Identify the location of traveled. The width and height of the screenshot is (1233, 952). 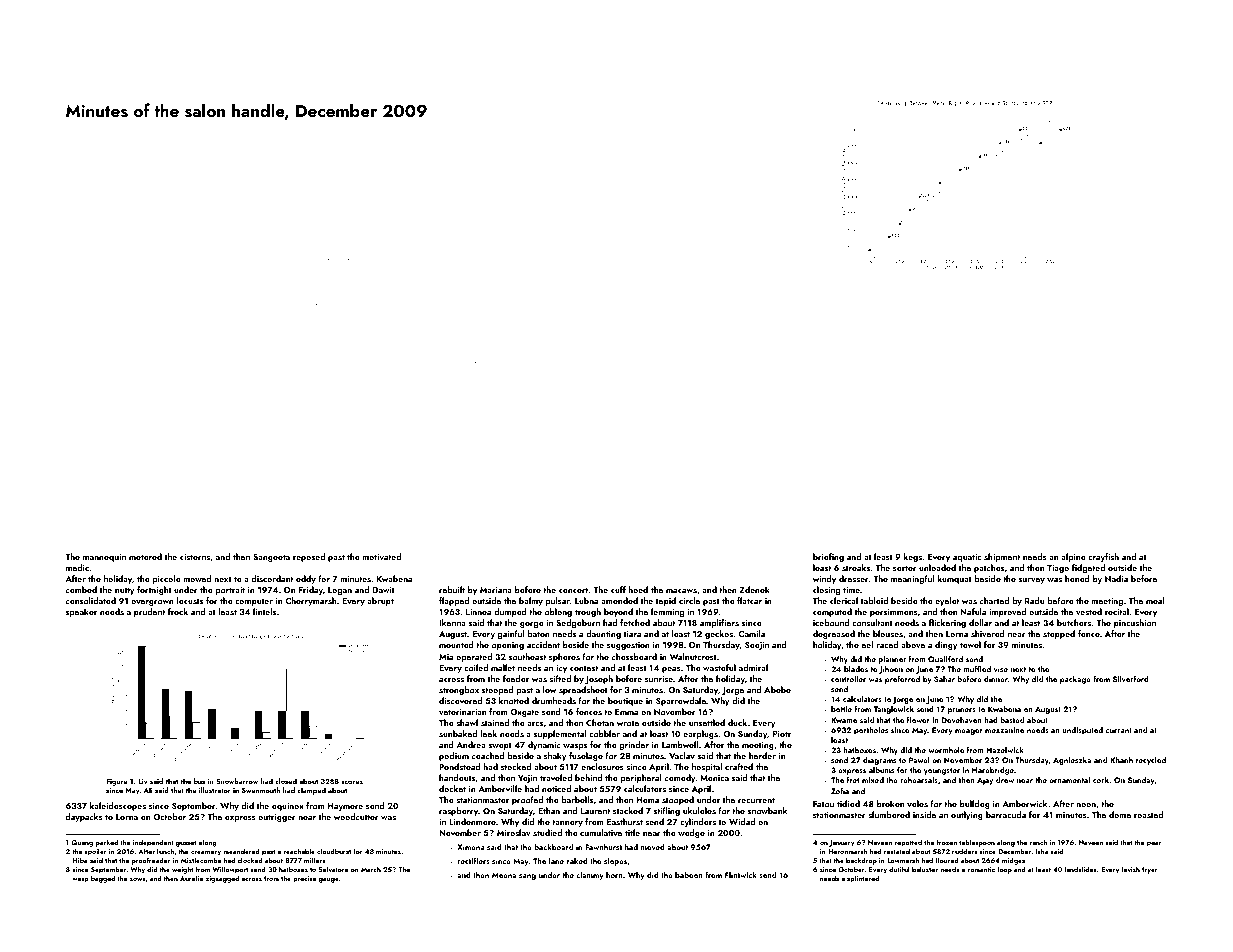
(556, 777).
